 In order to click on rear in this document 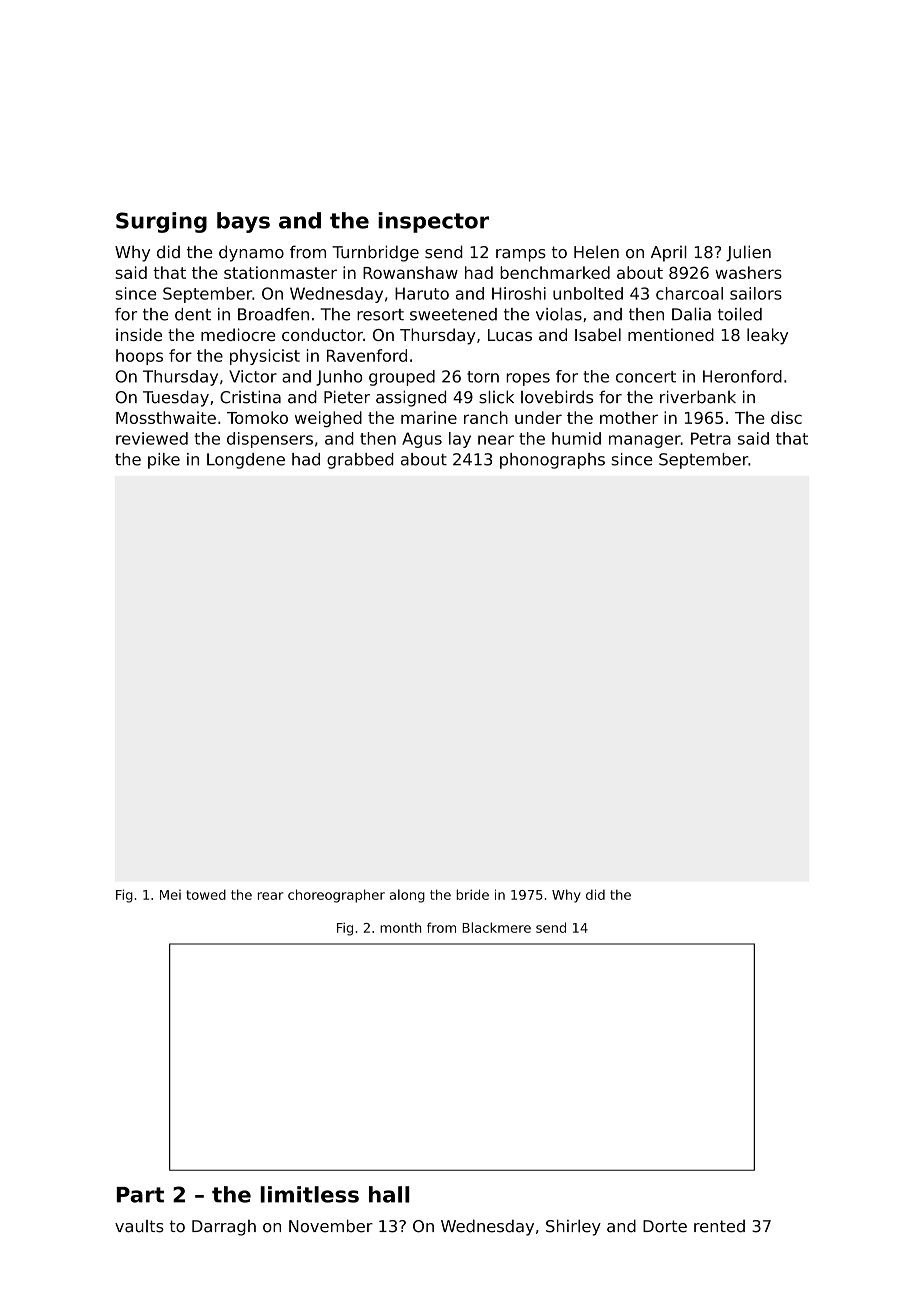, I will do `click(270, 896)`.
